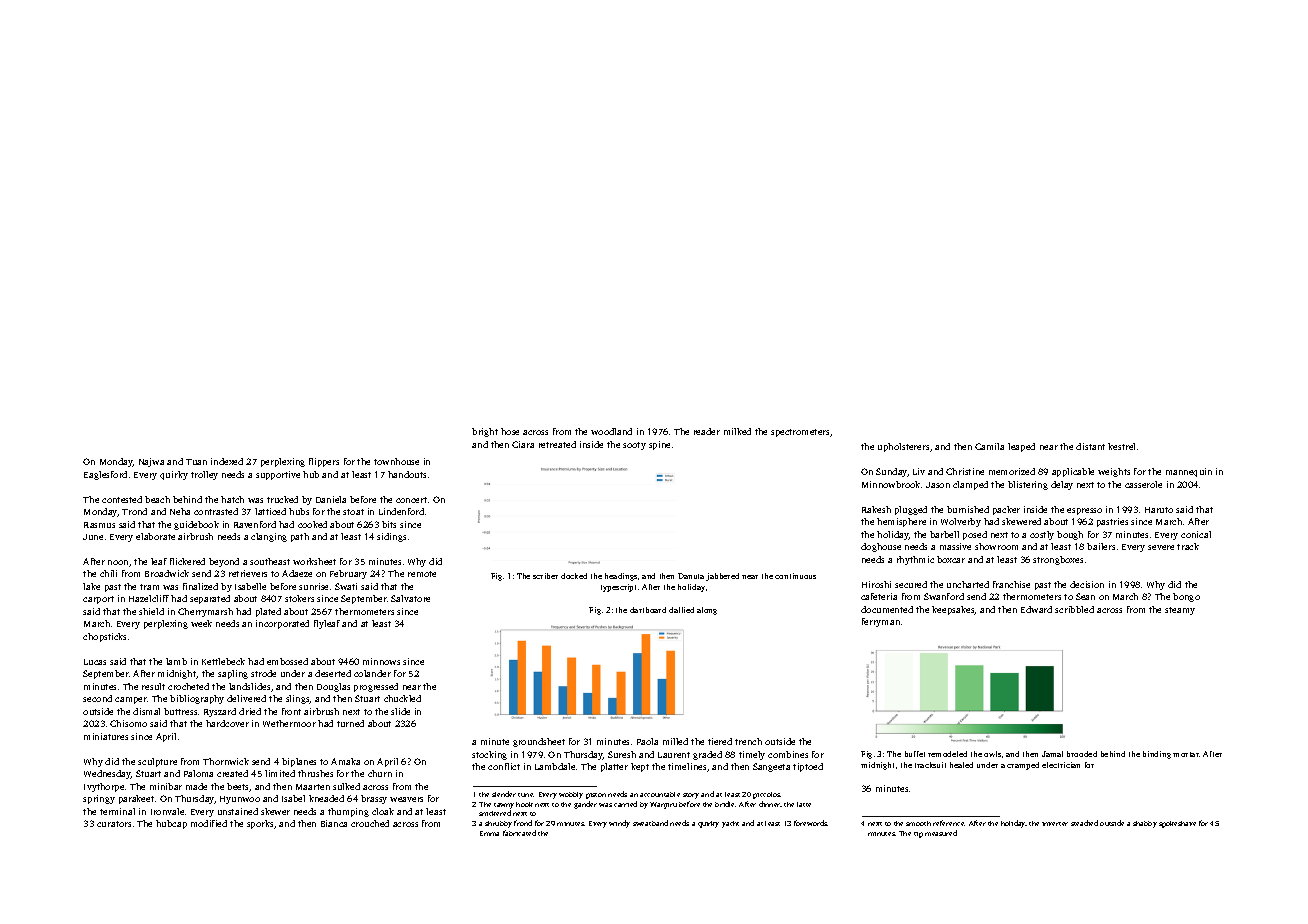 The width and height of the screenshot is (1308, 924). I want to click on bailers, so click(1101, 546).
